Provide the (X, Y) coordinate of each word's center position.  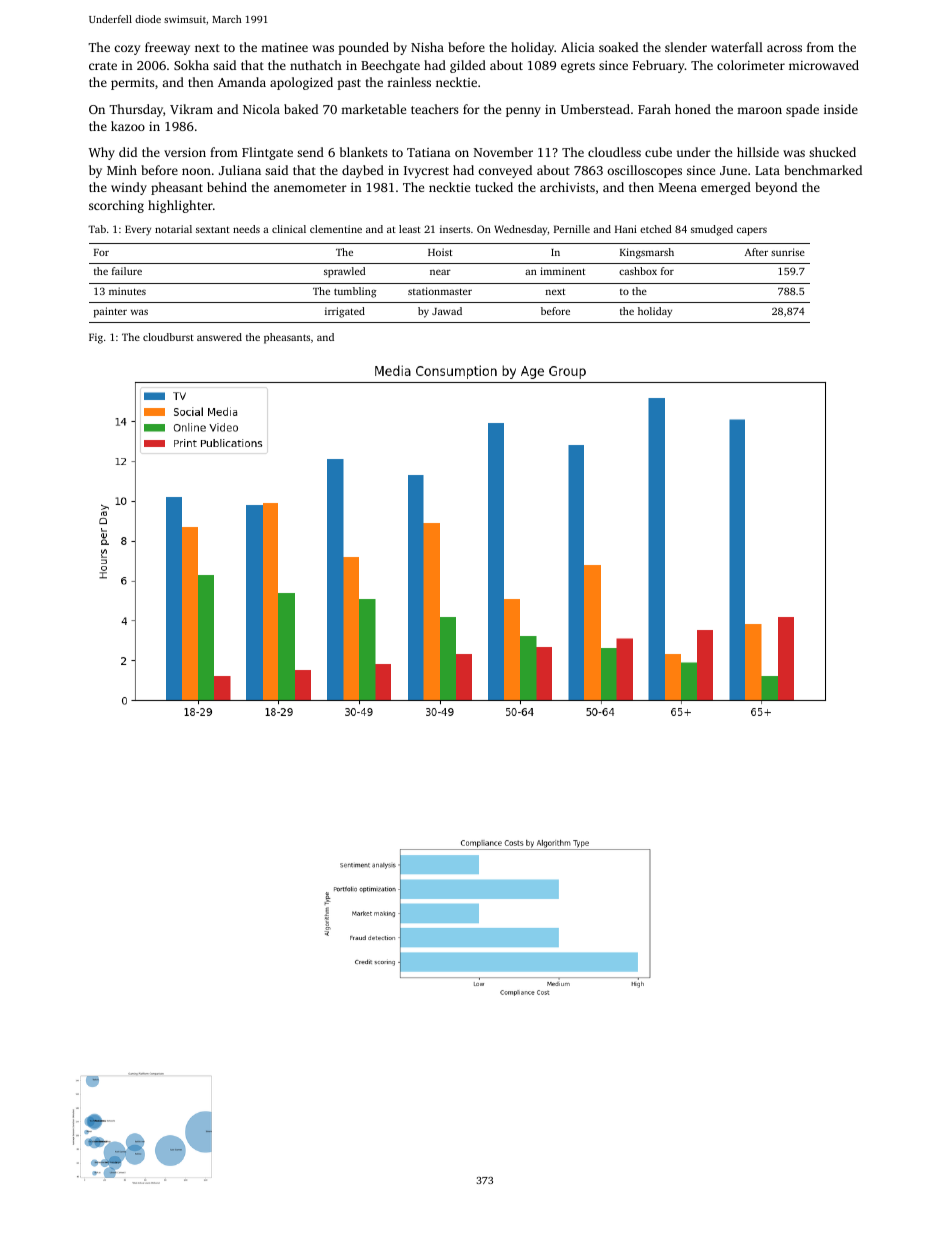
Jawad (447, 311)
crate (103, 66)
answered (219, 337)
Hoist (440, 252)
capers (752, 231)
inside (841, 109)
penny (523, 112)
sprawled (344, 272)
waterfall (737, 47)
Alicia (578, 47)
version (185, 152)
